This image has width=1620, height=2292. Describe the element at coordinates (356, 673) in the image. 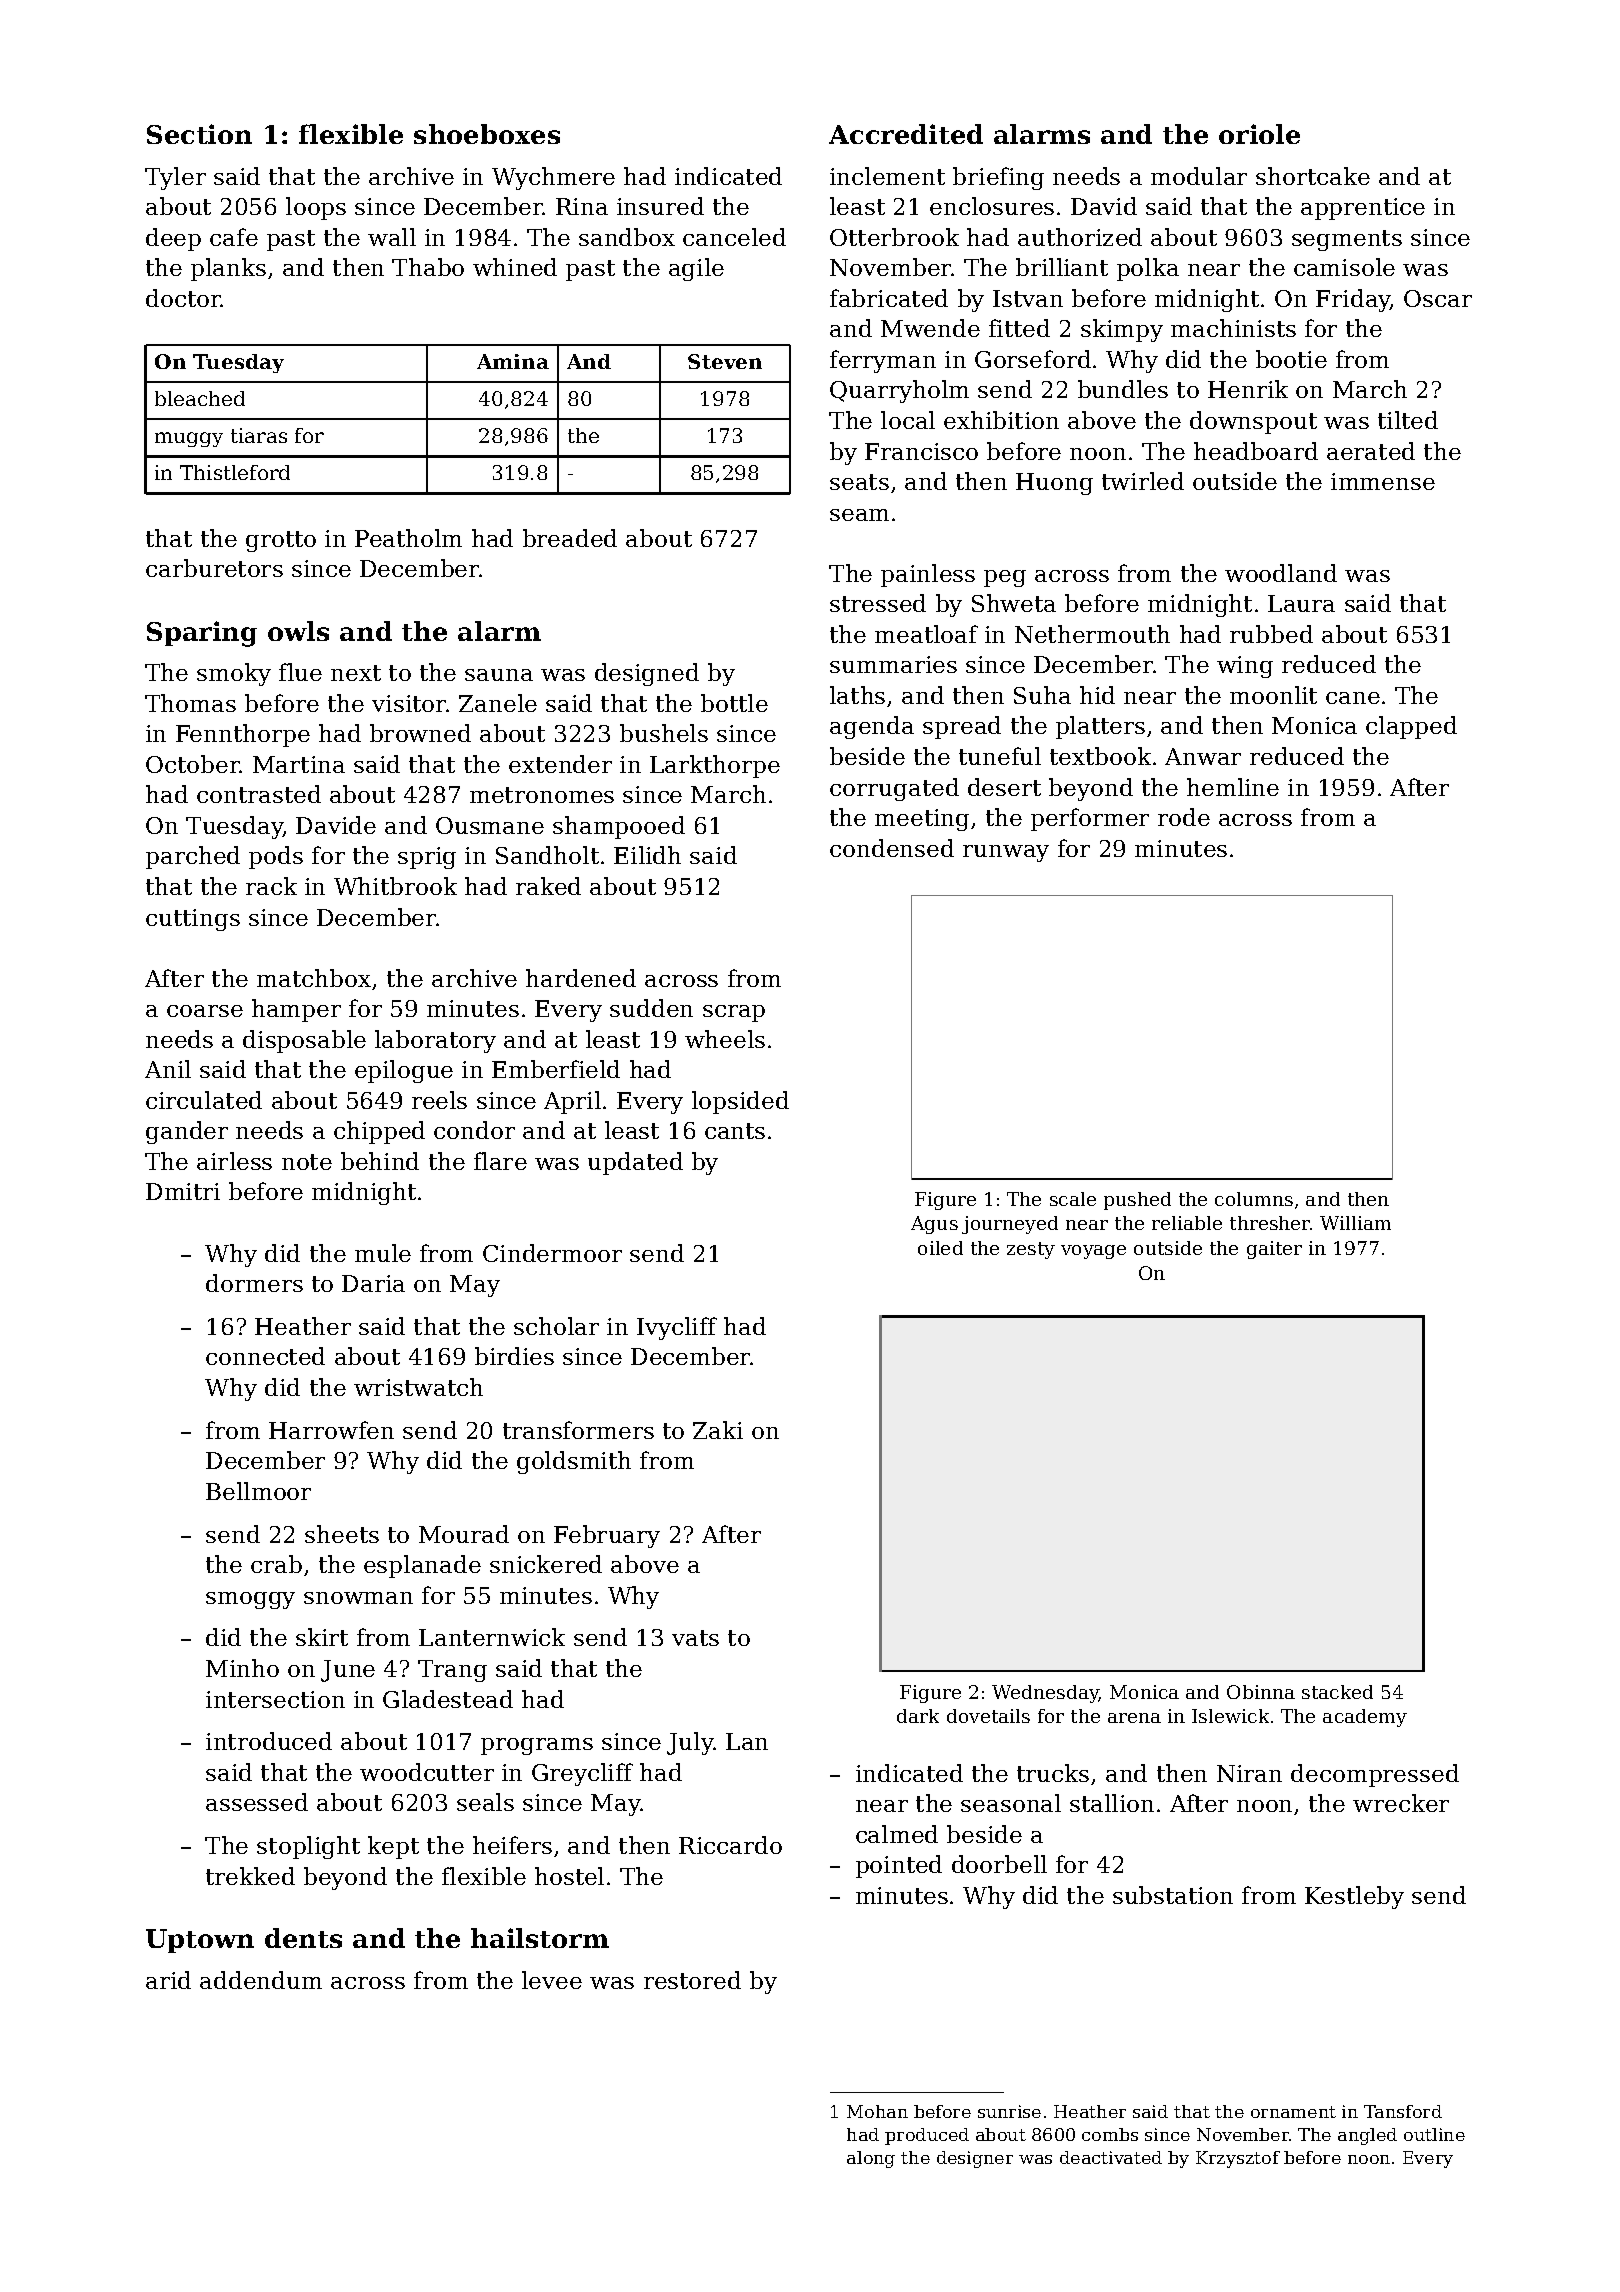

I see `next` at that location.
